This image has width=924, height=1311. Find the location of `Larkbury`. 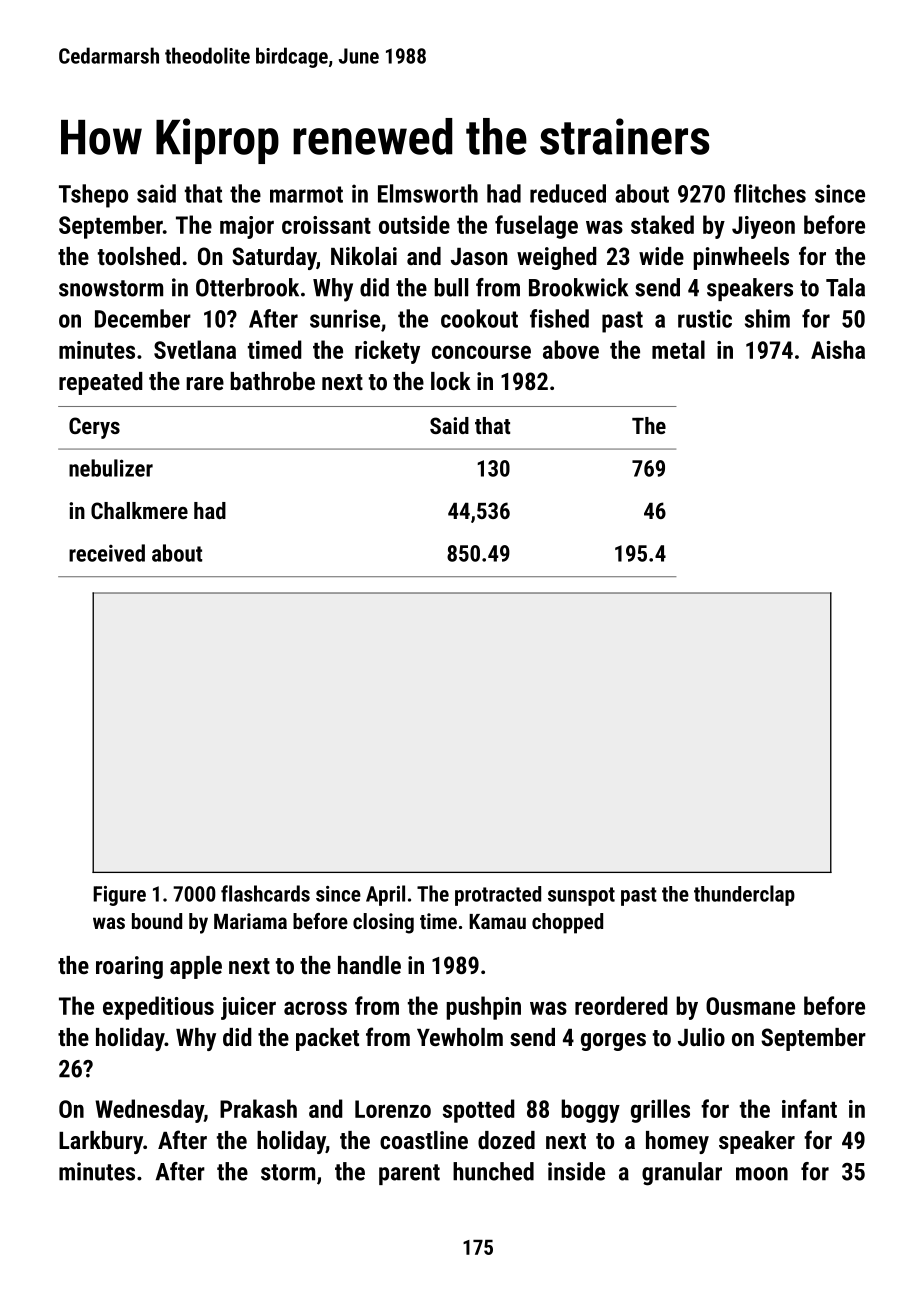

Larkbury is located at coordinates (101, 1142).
